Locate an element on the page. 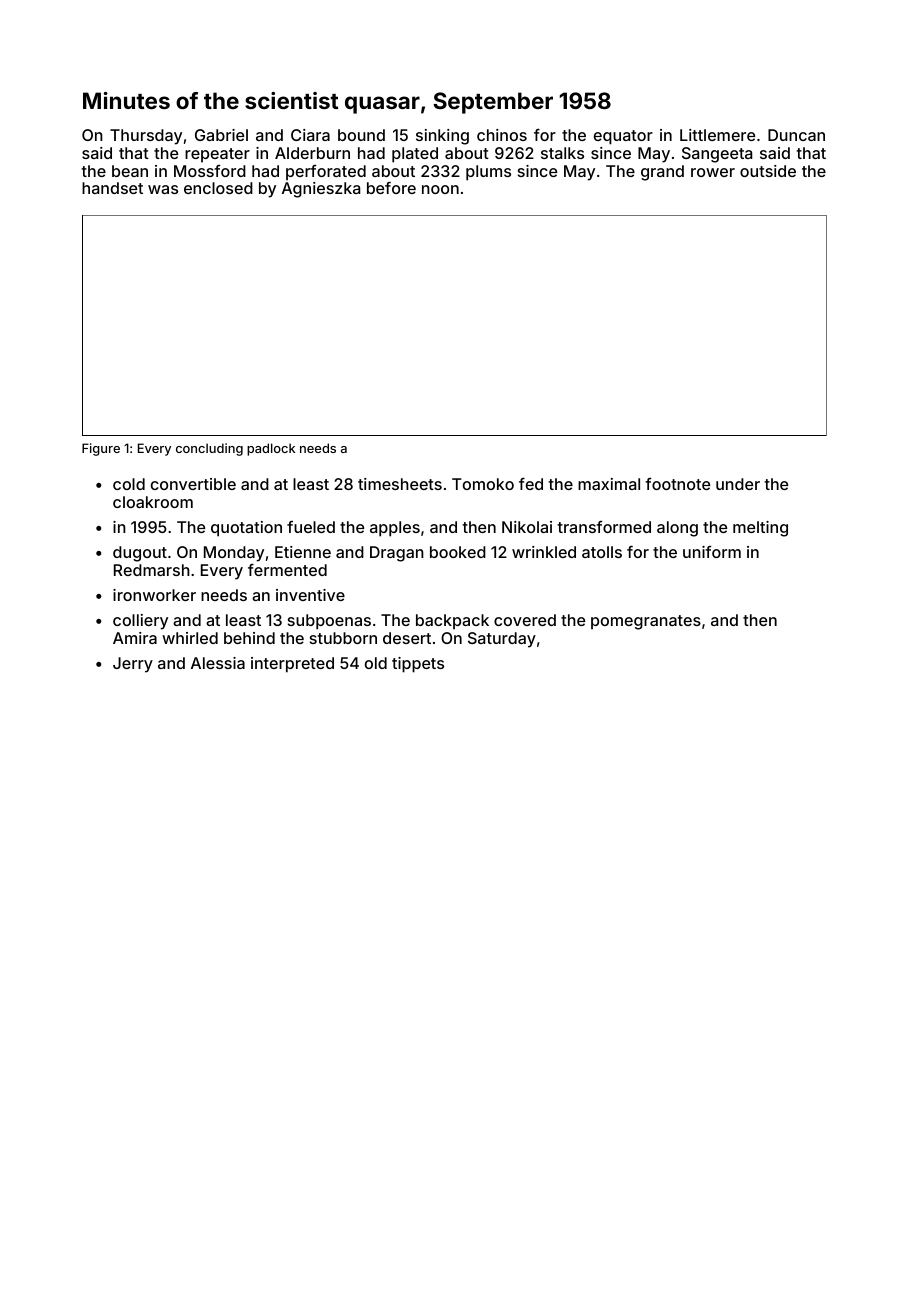 The image size is (908, 1316). Nikolai is located at coordinates (527, 527).
